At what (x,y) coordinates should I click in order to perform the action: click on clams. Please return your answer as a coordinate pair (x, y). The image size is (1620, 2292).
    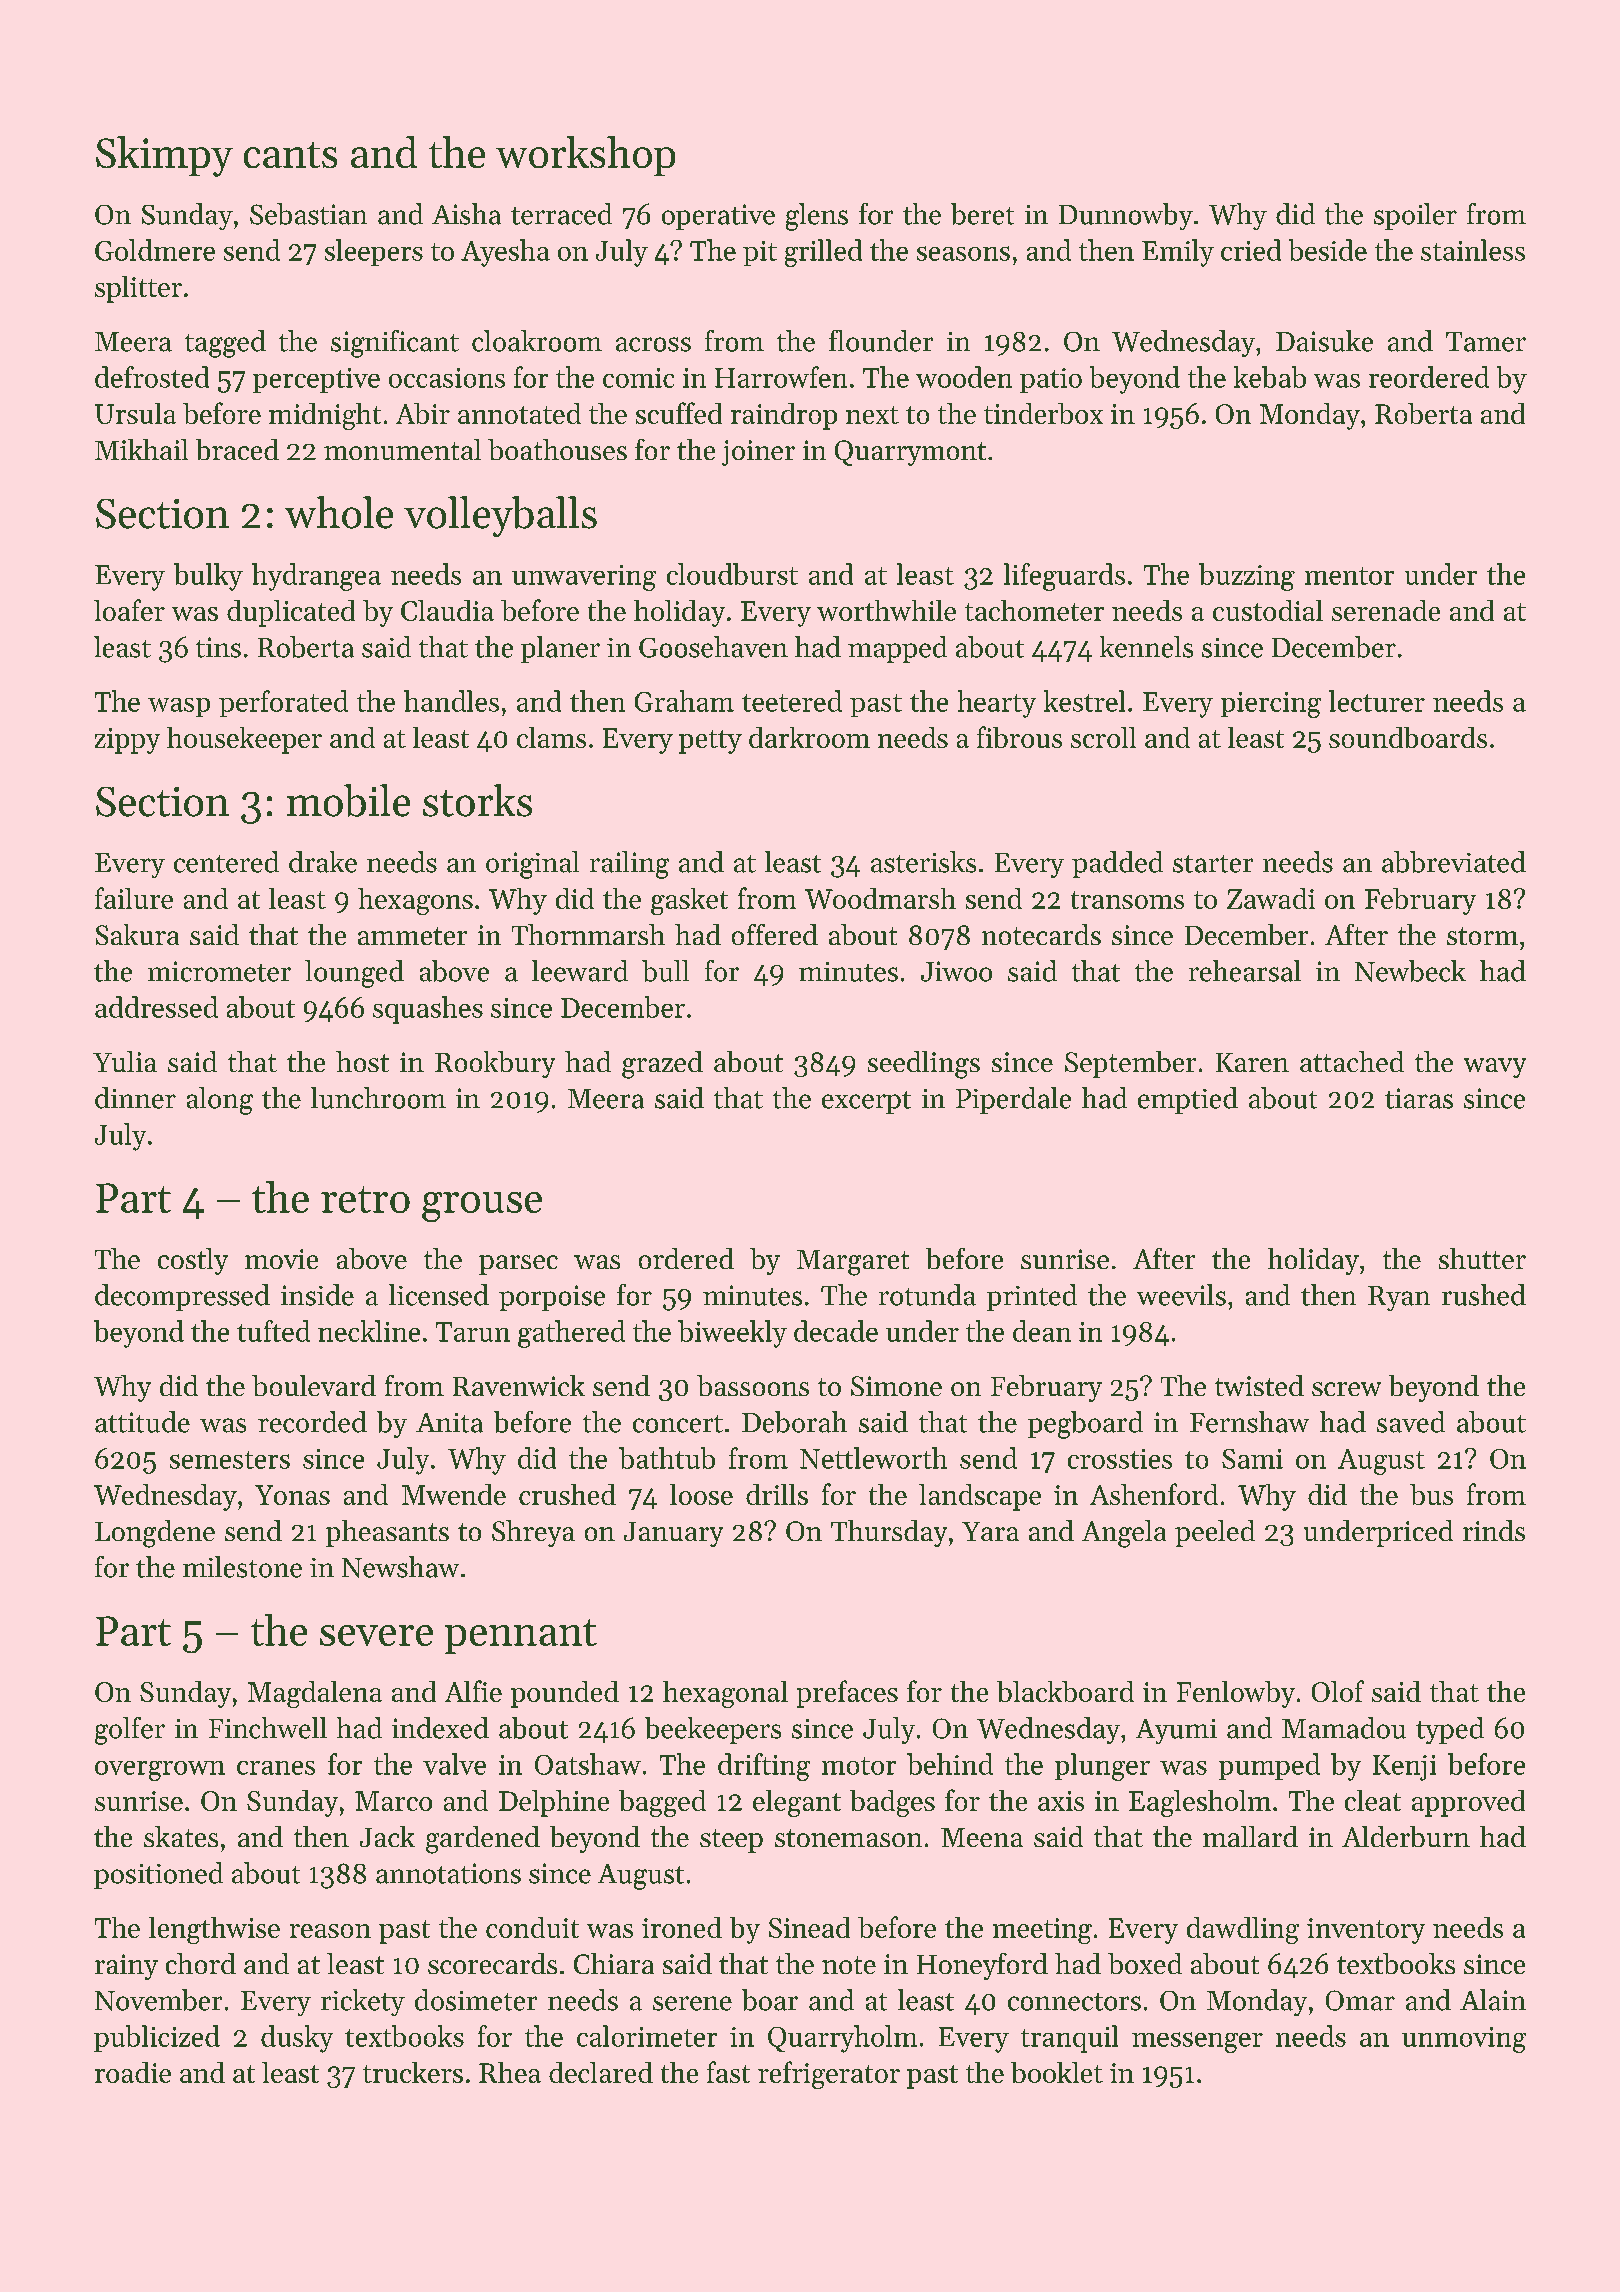
    Looking at the image, I should click on (551, 737).
